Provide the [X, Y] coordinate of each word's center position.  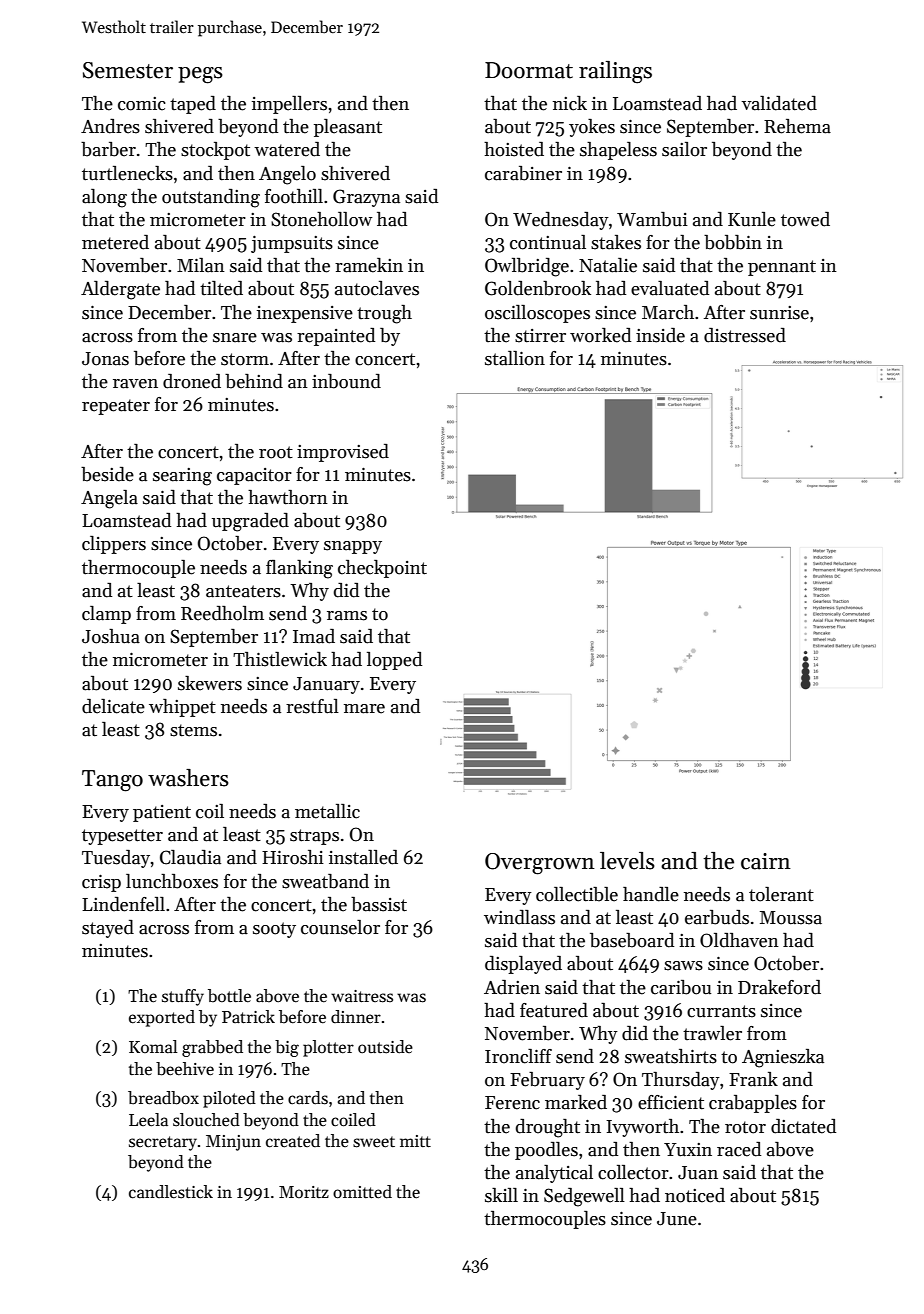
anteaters [243, 591]
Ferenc [512, 1103]
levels [627, 861]
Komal [153, 1047]
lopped [394, 661]
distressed [745, 335]
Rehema [797, 126]
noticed [695, 1195]
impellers [289, 105]
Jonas [105, 359]
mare [364, 709]
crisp [101, 883]
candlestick [171, 1192]
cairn [766, 861]
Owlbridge [527, 267]
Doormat [529, 70]
